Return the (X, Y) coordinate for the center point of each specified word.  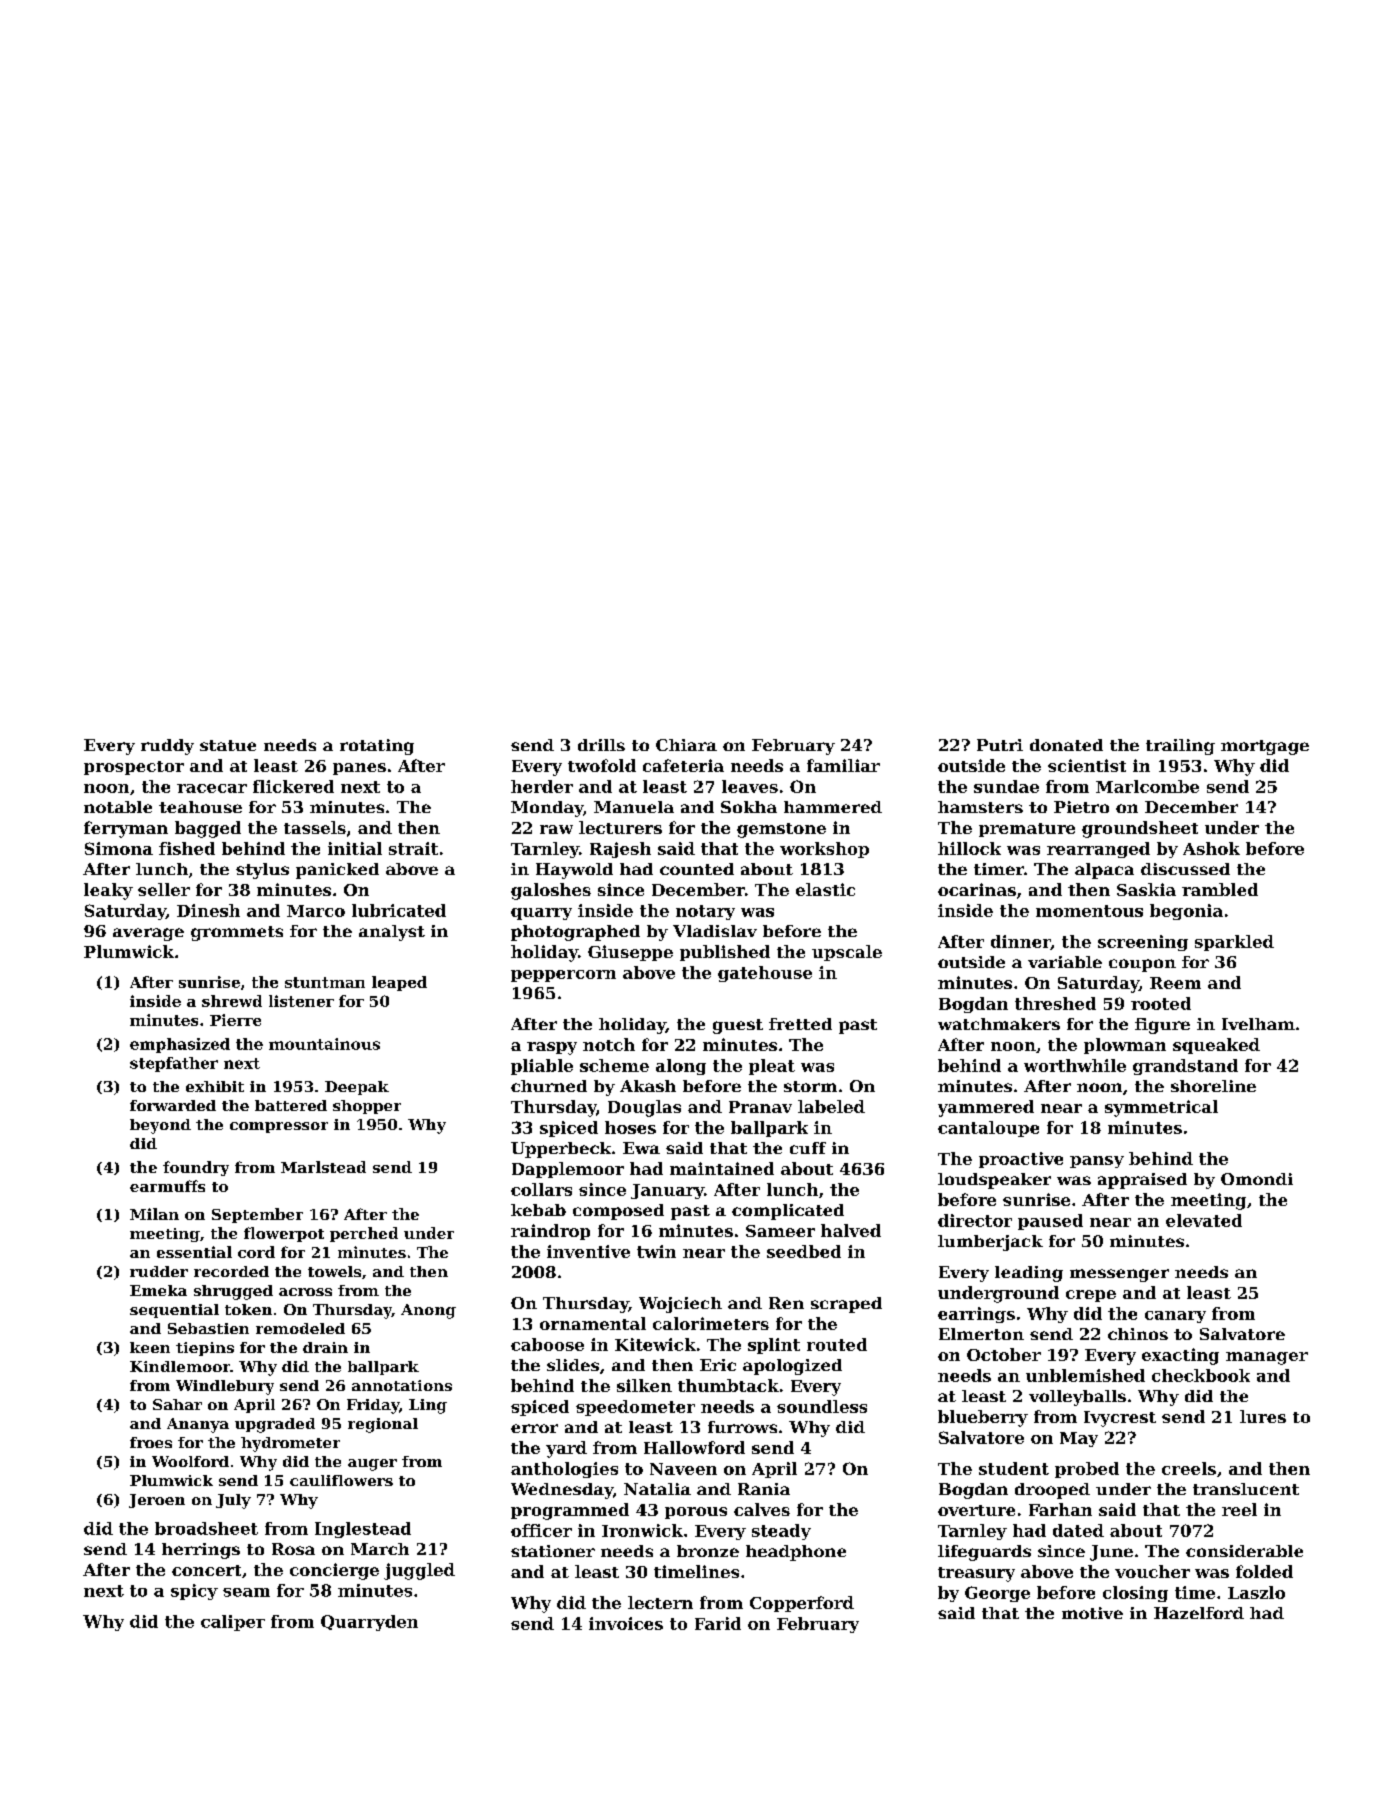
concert (206, 1570)
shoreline (1213, 1086)
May (1079, 1439)
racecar (212, 788)
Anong (428, 1311)
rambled (1220, 889)
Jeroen (157, 1501)
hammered (833, 807)
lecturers (620, 827)
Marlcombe (1147, 786)
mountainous (324, 1044)
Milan (154, 1214)
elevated (1204, 1220)
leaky (108, 891)
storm (810, 1086)
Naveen (683, 1469)
